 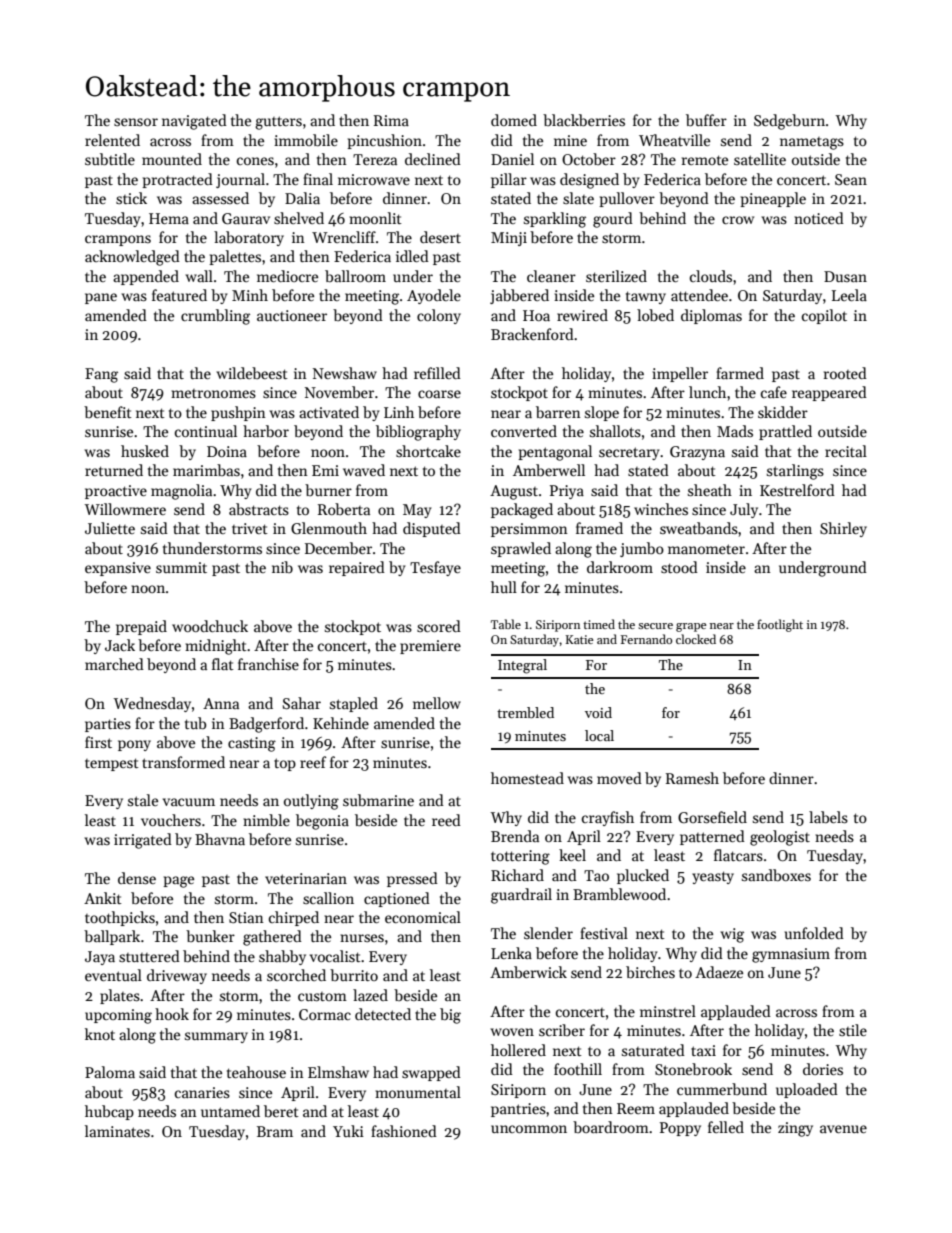 What do you see at coordinates (433, 159) in the document?
I see `declined` at bounding box center [433, 159].
